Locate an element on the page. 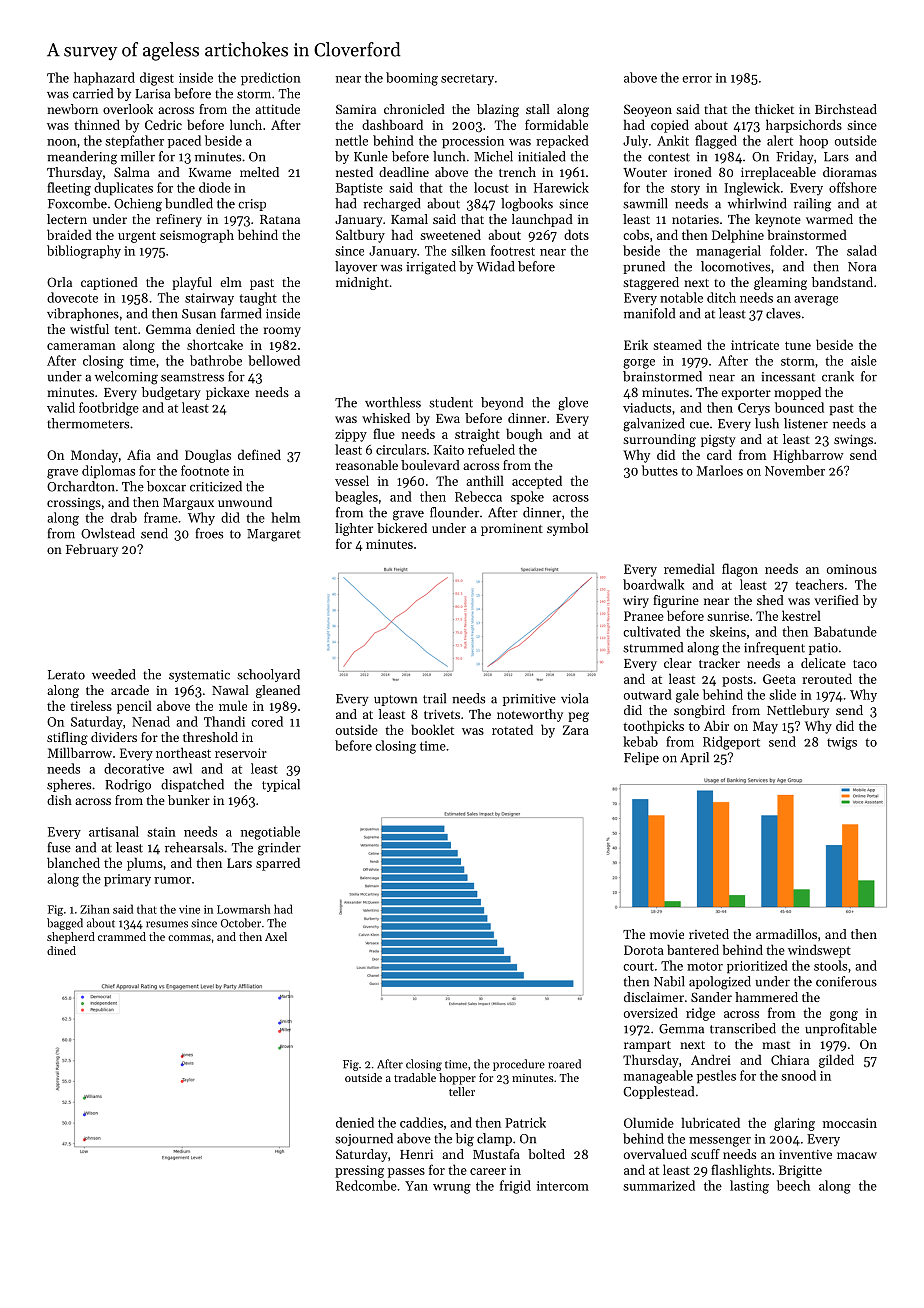 The image size is (924, 1308). stifling is located at coordinates (67, 738).
